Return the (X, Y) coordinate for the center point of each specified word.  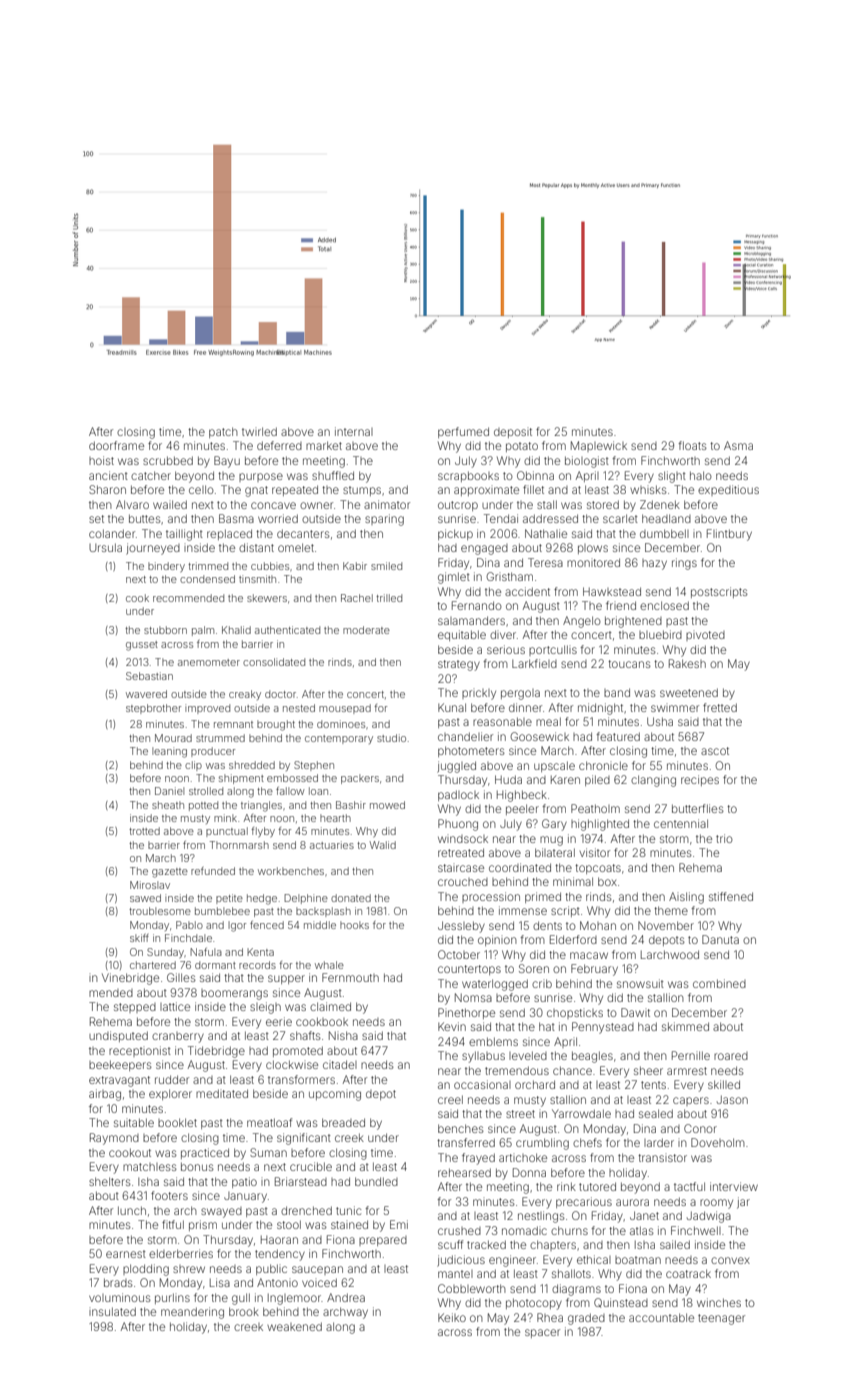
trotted (144, 831)
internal (354, 431)
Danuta (720, 939)
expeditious (728, 490)
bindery (166, 567)
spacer (542, 1333)
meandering (192, 1313)
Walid (383, 845)
